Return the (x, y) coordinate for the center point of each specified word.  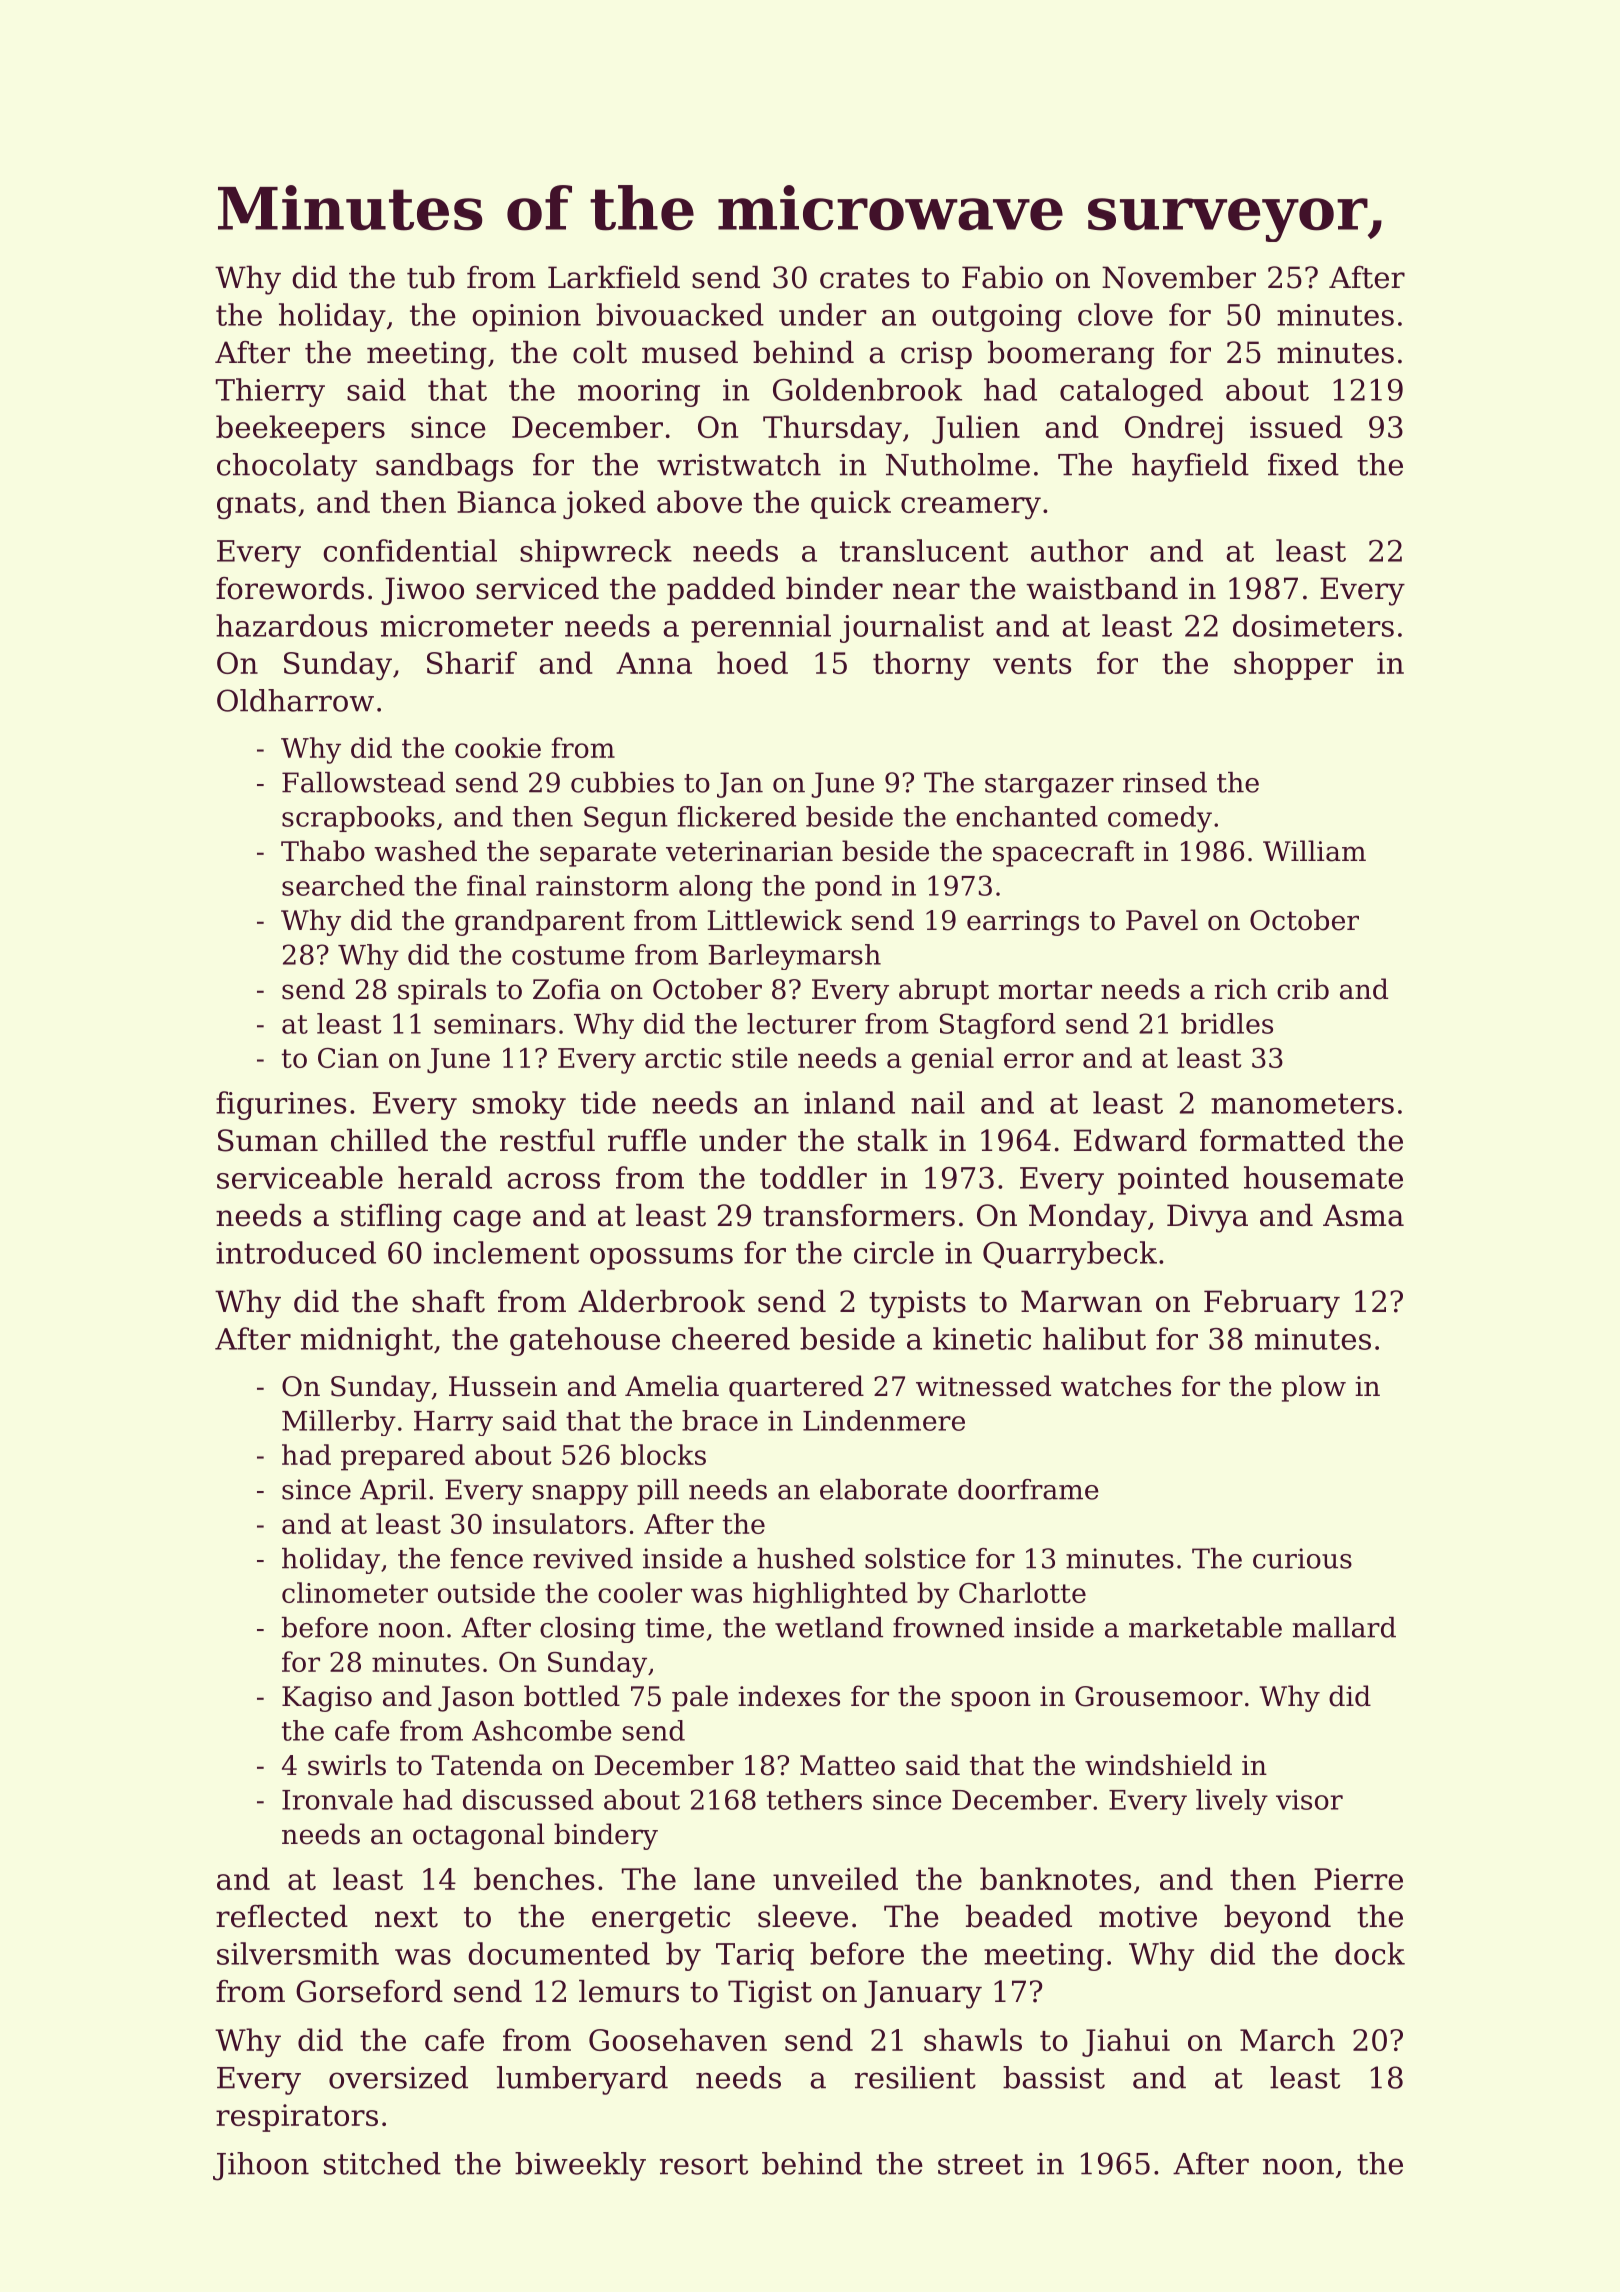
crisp (936, 355)
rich (1240, 989)
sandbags (444, 467)
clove (1115, 314)
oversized (398, 2077)
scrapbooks (358, 819)
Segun (626, 819)
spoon (991, 1701)
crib (1303, 989)
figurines (281, 1105)
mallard (1344, 1627)
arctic (683, 1058)
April (393, 1492)
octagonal (479, 1836)
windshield (1158, 1765)
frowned (948, 1627)
